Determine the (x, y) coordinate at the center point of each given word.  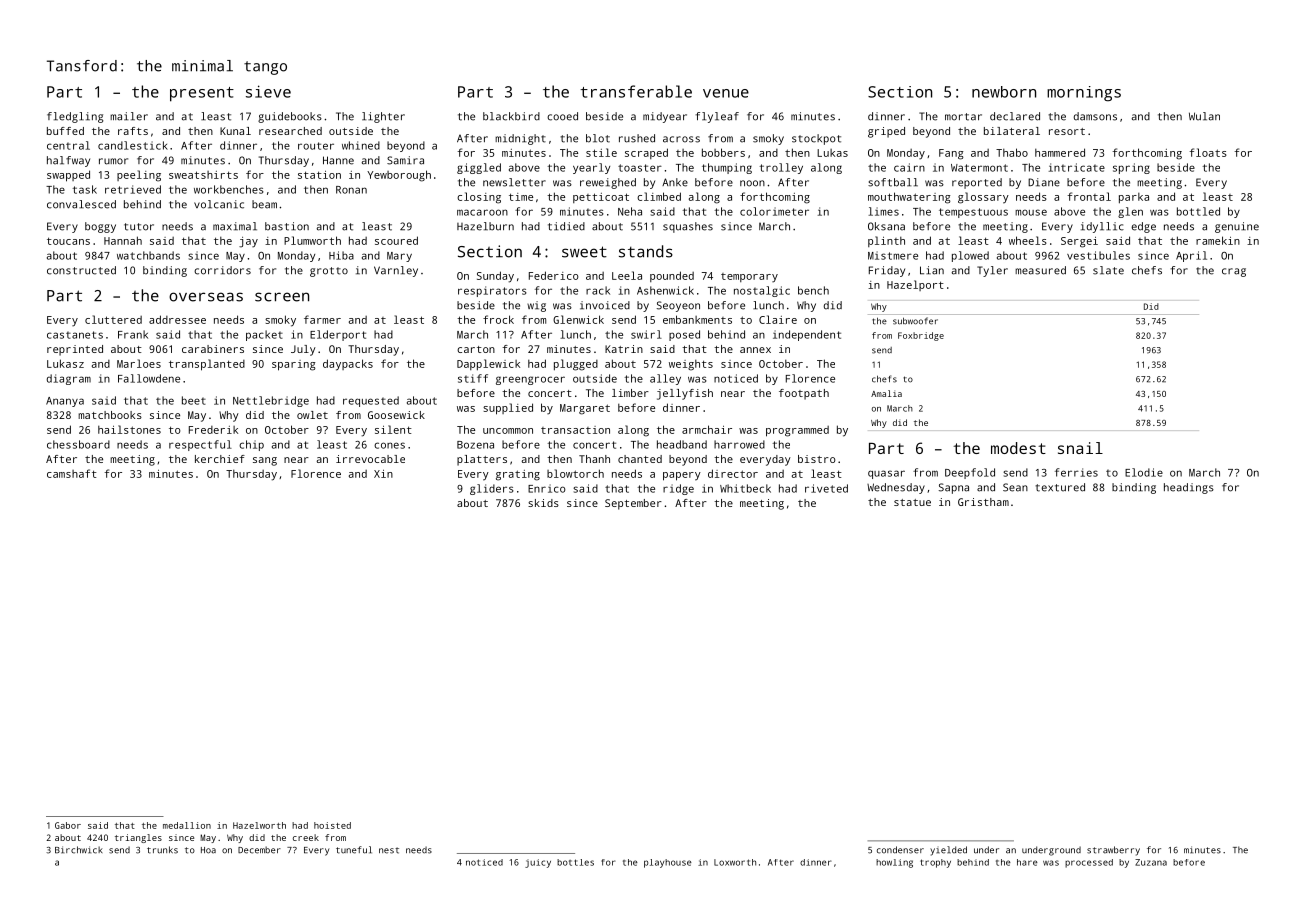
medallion (187, 825)
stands (646, 251)
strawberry (1113, 851)
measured (1040, 270)
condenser (900, 850)
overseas (206, 297)
